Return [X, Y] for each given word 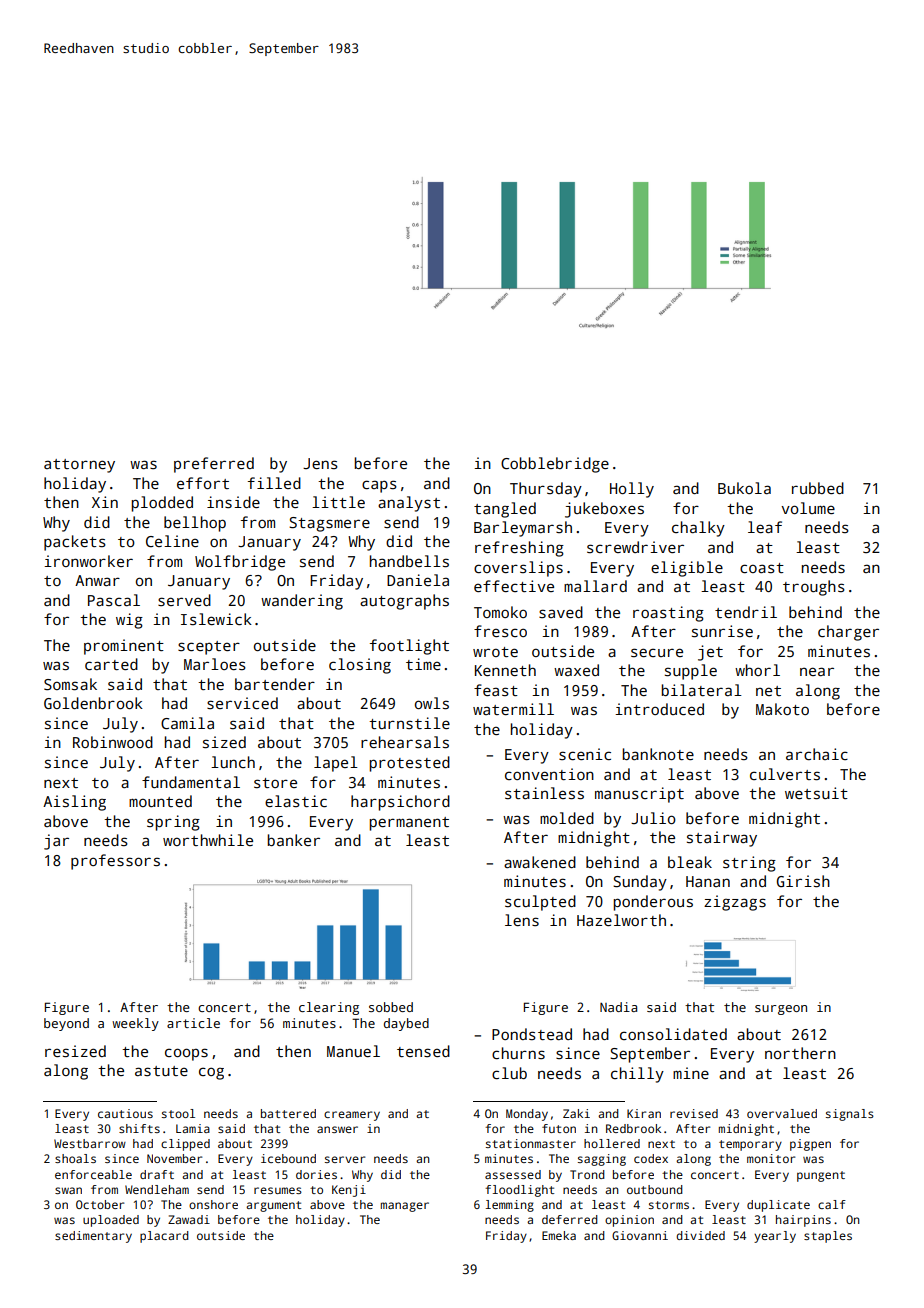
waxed [576, 670]
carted [111, 664]
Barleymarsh [523, 529]
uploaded [111, 1221]
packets [75, 543]
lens [522, 920]
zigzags [735, 903]
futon [559, 1128]
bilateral [701, 690]
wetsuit [816, 793]
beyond [66, 1024]
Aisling [74, 803]
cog [211, 1073]
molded [567, 818]
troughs [814, 588]
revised [694, 1113]
